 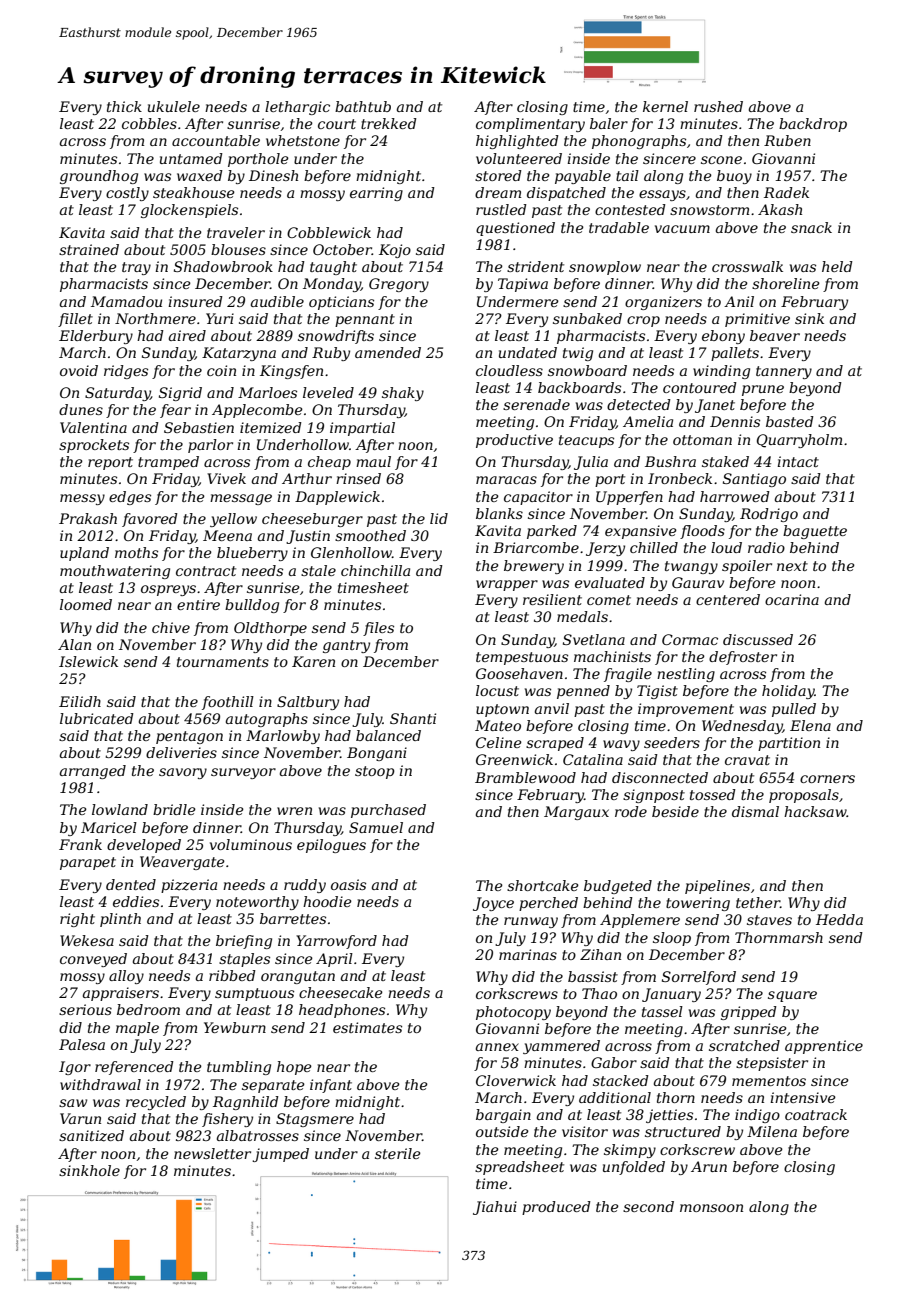 What do you see at coordinates (174, 106) in the screenshot?
I see `ukulele` at bounding box center [174, 106].
